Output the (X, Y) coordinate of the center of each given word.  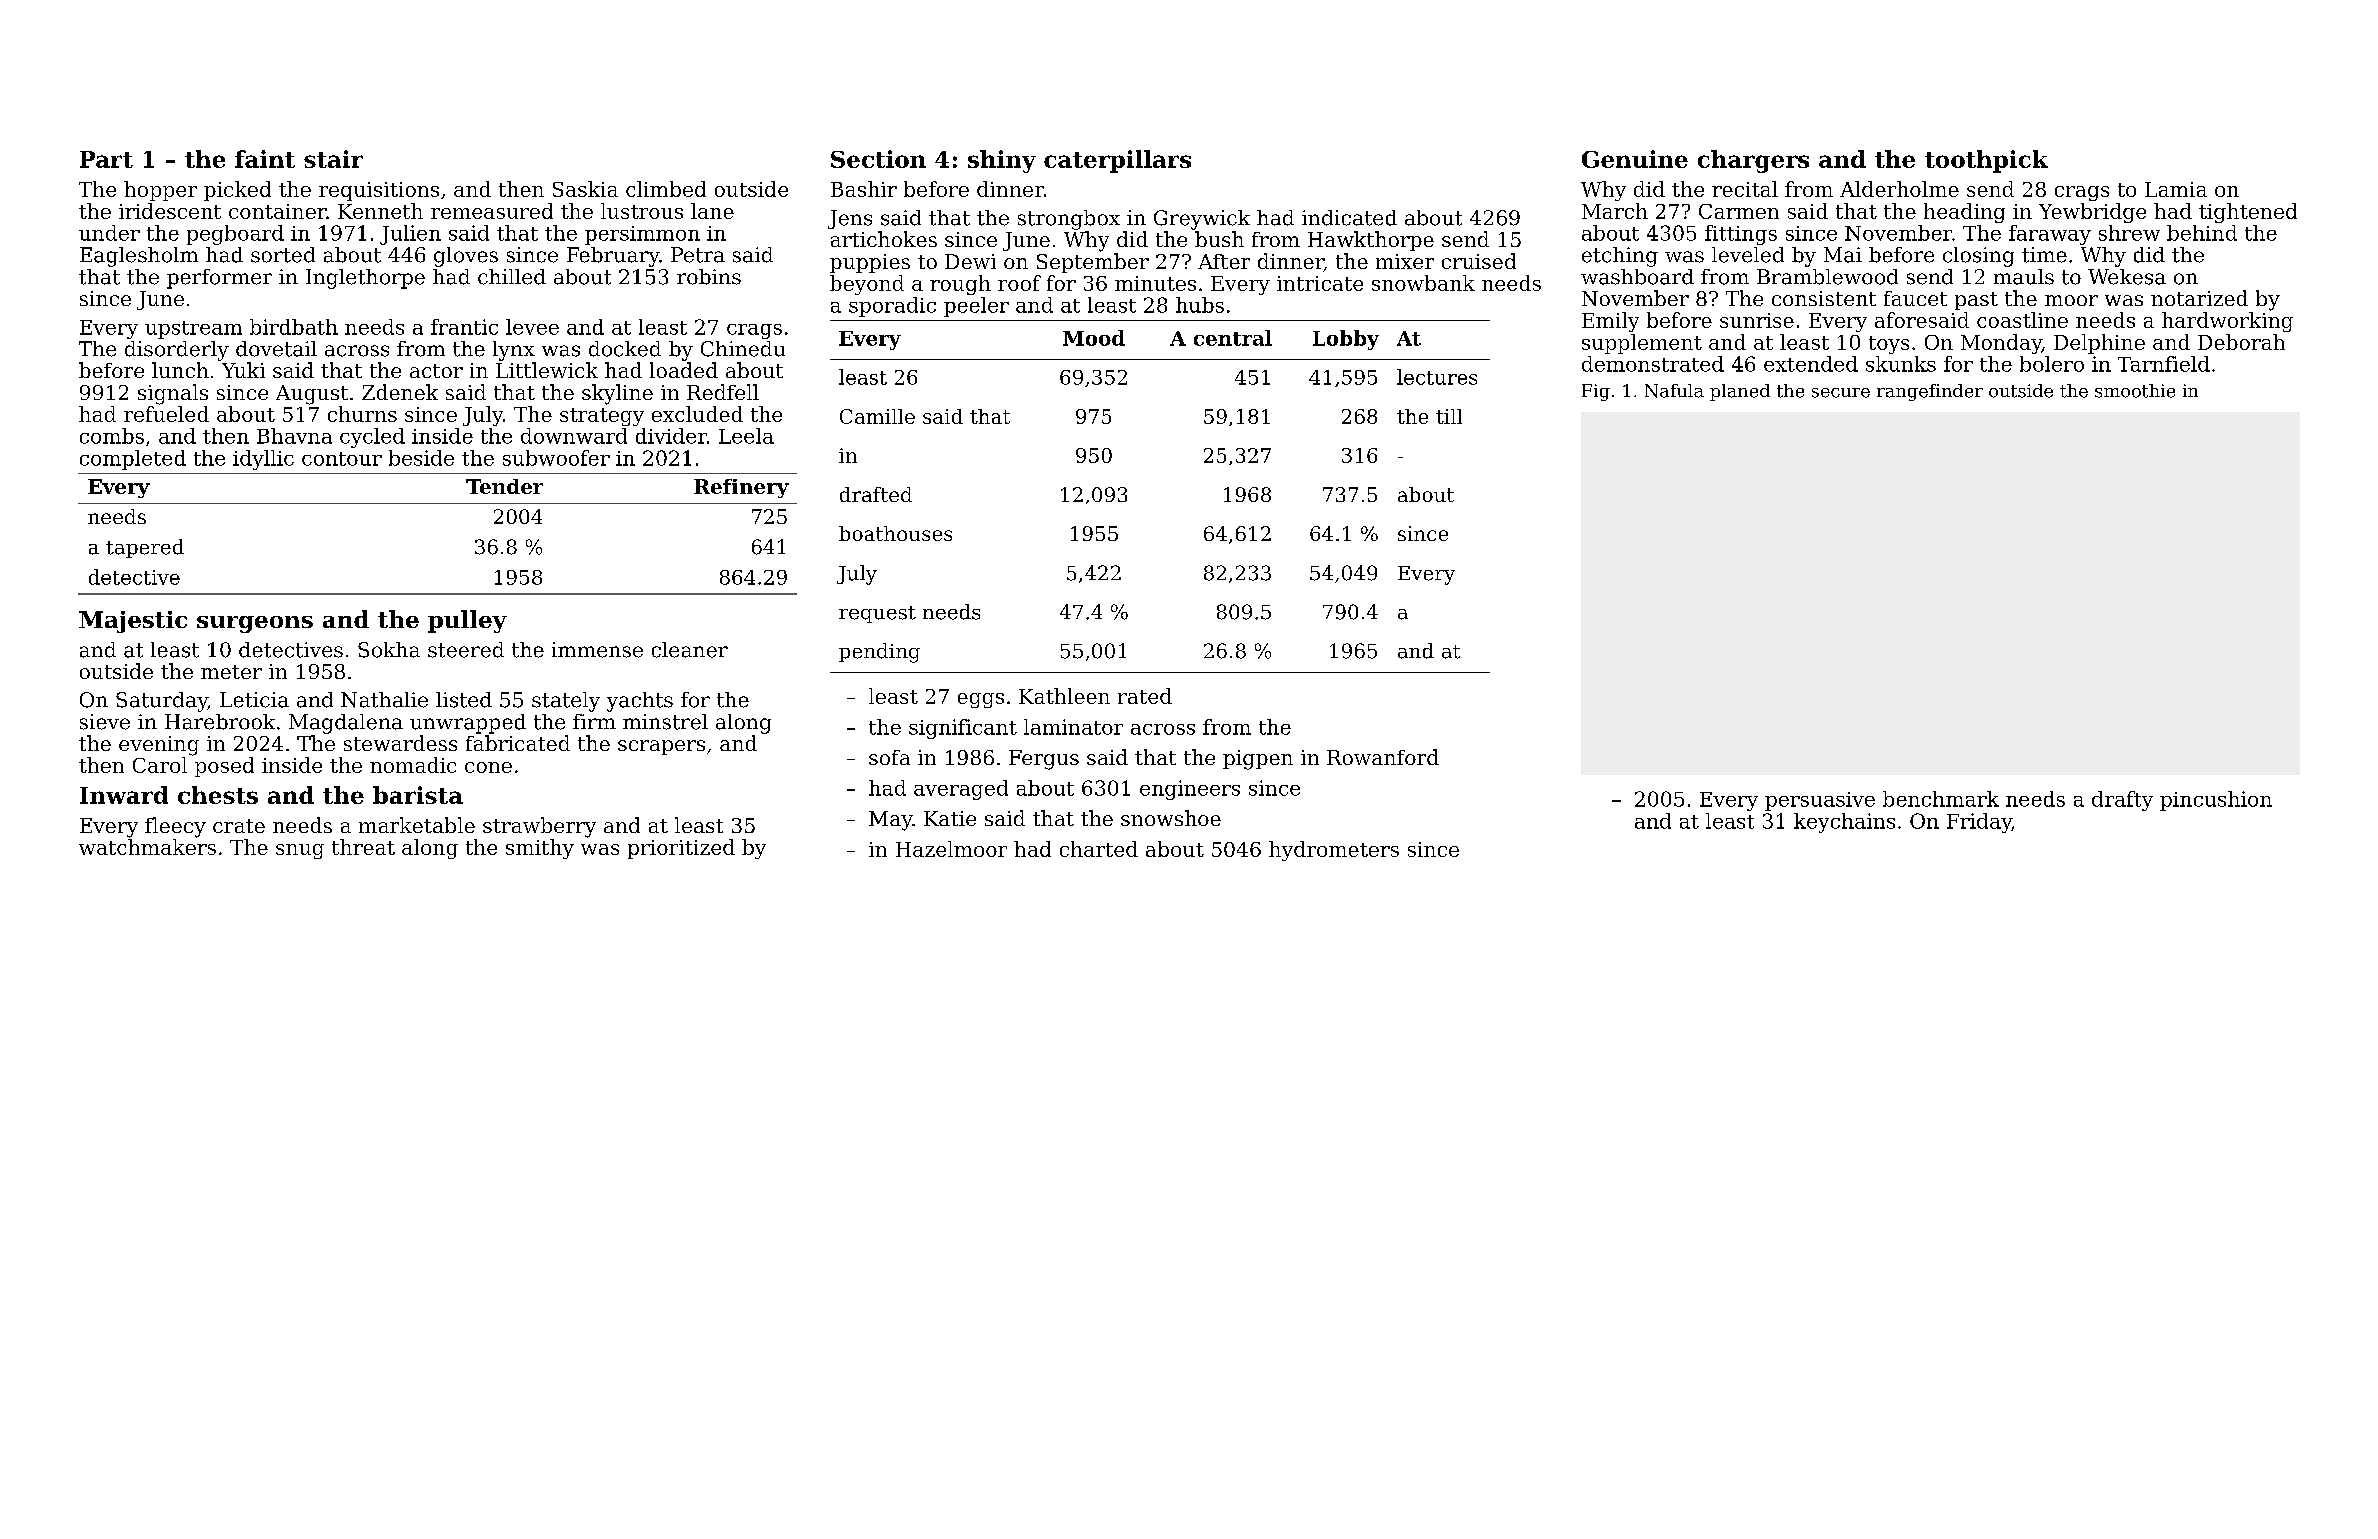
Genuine (1635, 159)
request (877, 614)
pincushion (2216, 801)
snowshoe (1171, 818)
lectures (1437, 377)
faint (265, 159)
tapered (145, 548)
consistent (1824, 298)
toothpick (1986, 161)
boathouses (895, 533)
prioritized (681, 849)
